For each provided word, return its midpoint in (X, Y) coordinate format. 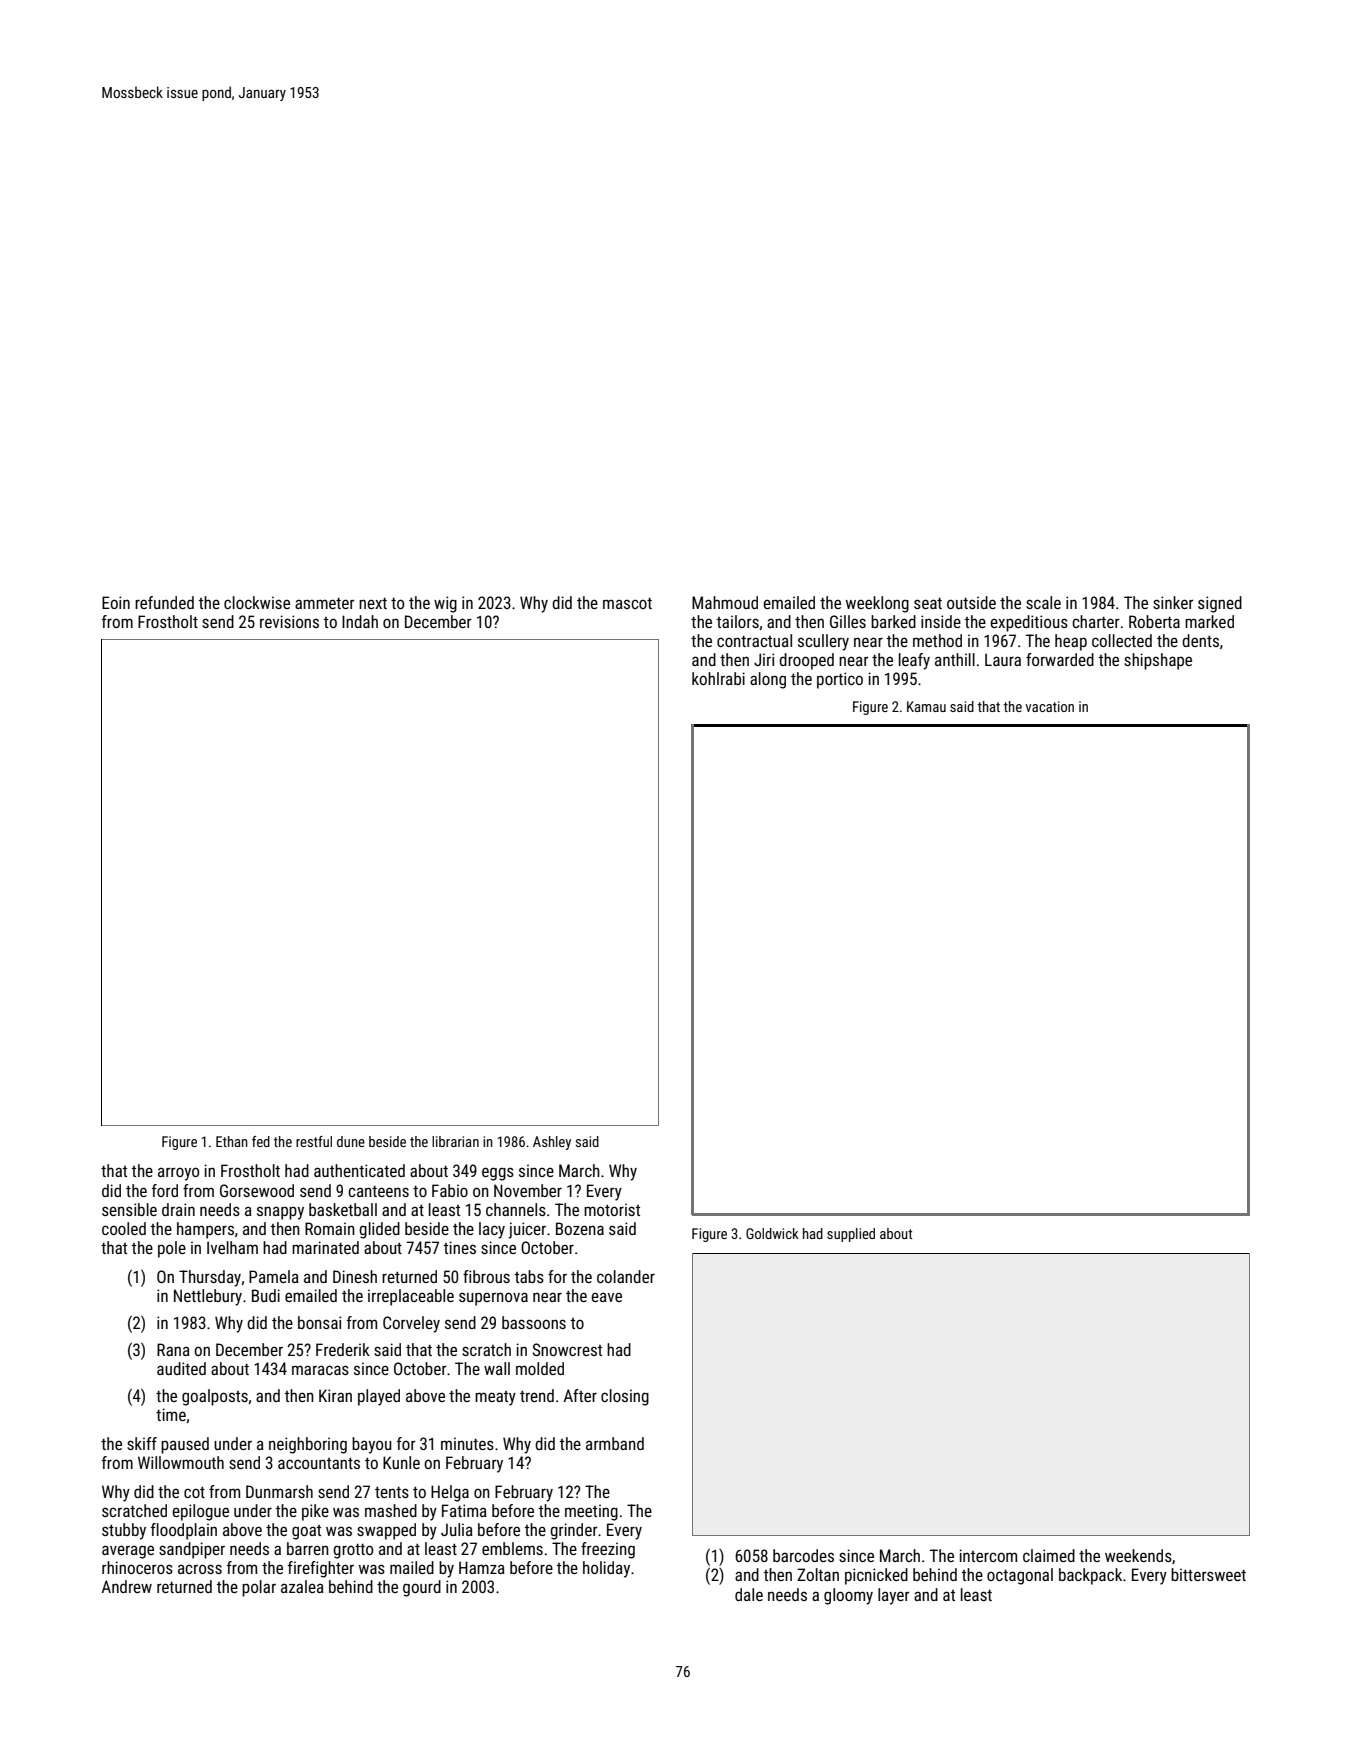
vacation (1050, 706)
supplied (851, 1235)
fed (261, 1141)
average (128, 1552)
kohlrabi (718, 678)
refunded (164, 602)
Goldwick (772, 1233)
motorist (612, 1209)
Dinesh (355, 1276)
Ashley (552, 1143)
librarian (455, 1141)
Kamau (926, 706)
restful (314, 1141)
